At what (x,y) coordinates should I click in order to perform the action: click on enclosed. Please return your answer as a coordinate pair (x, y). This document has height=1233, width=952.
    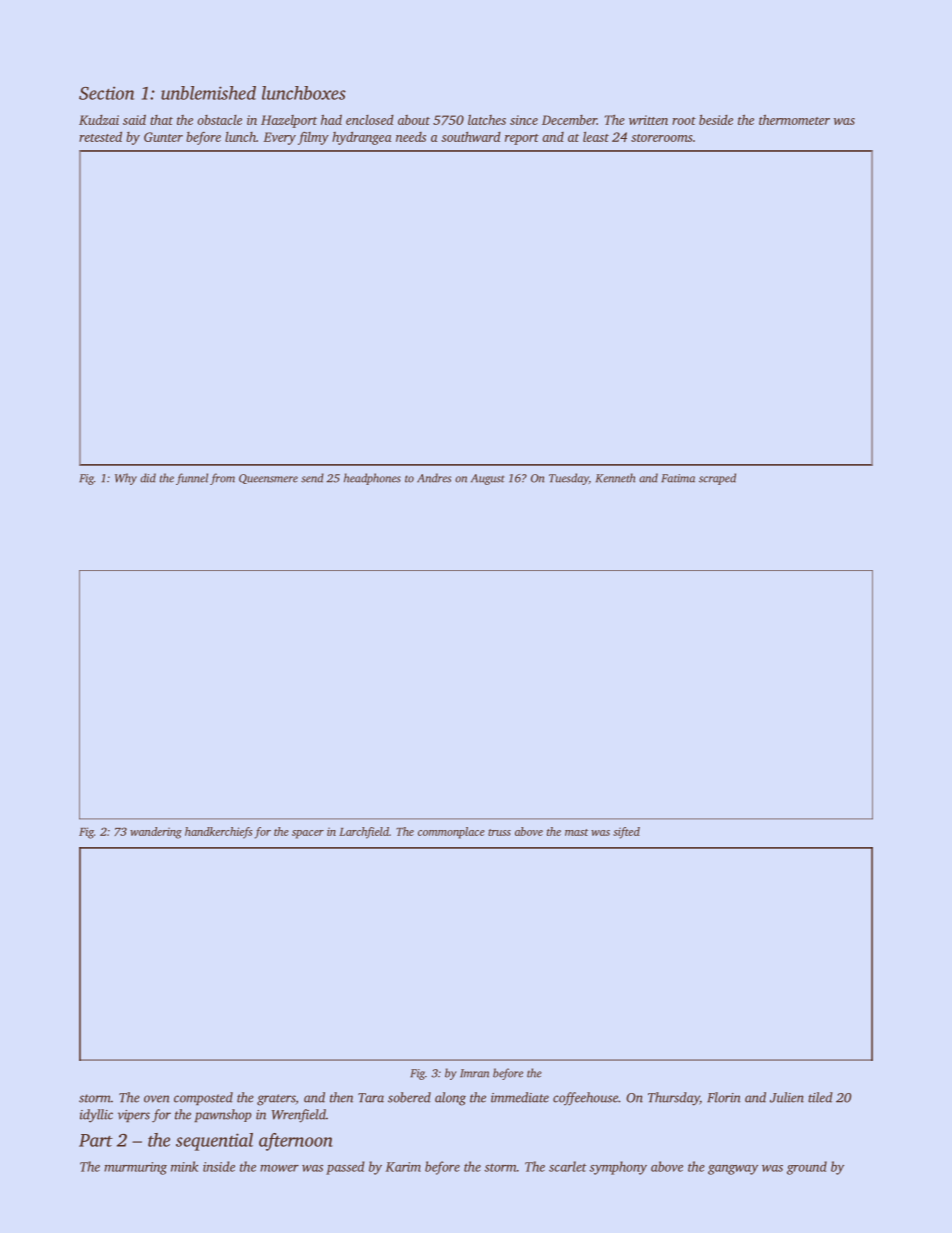
    Looking at the image, I should click on (370, 120).
